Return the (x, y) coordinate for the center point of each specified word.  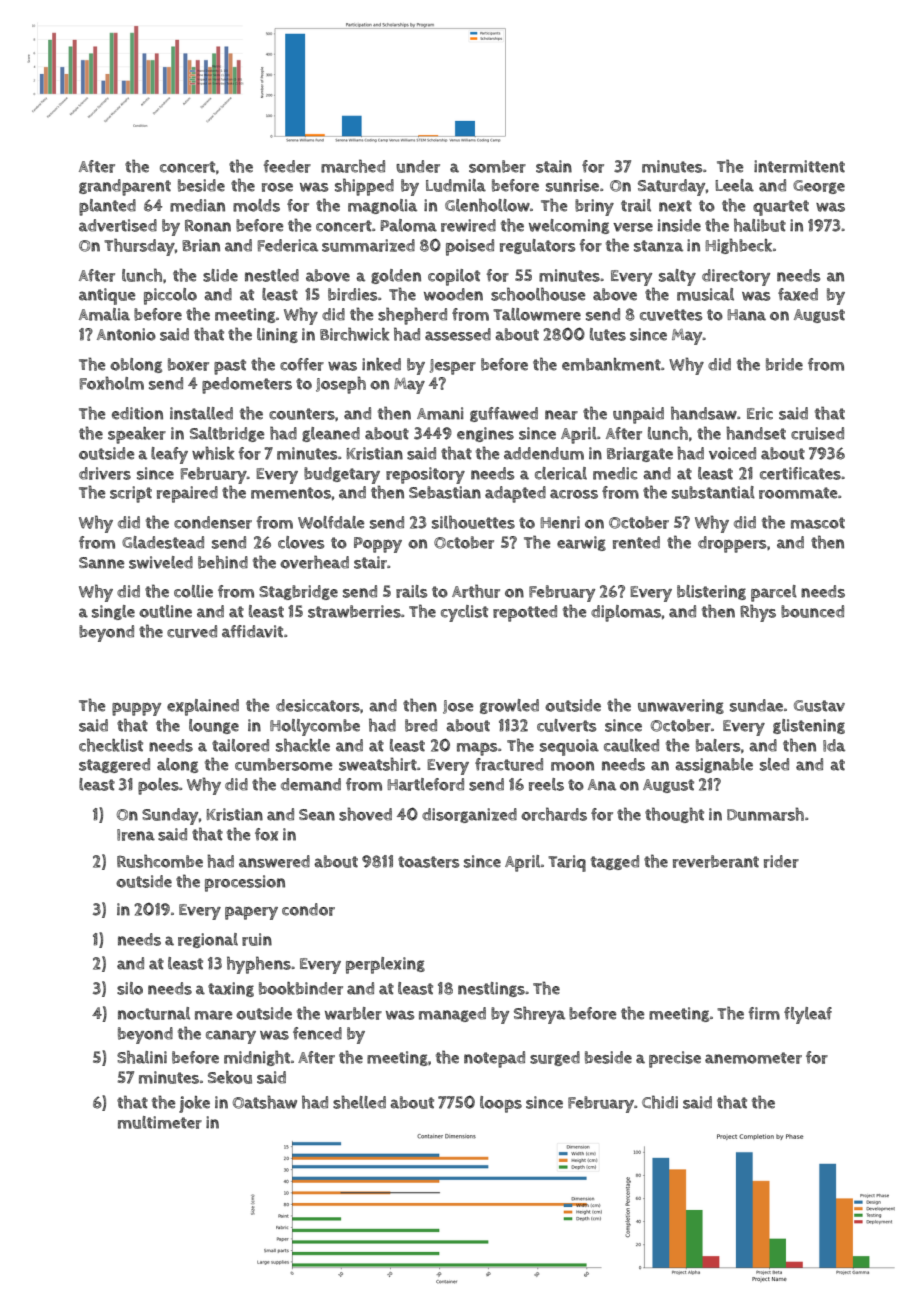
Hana (746, 315)
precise (675, 1059)
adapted (515, 494)
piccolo (170, 296)
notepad (494, 1059)
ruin (257, 939)
